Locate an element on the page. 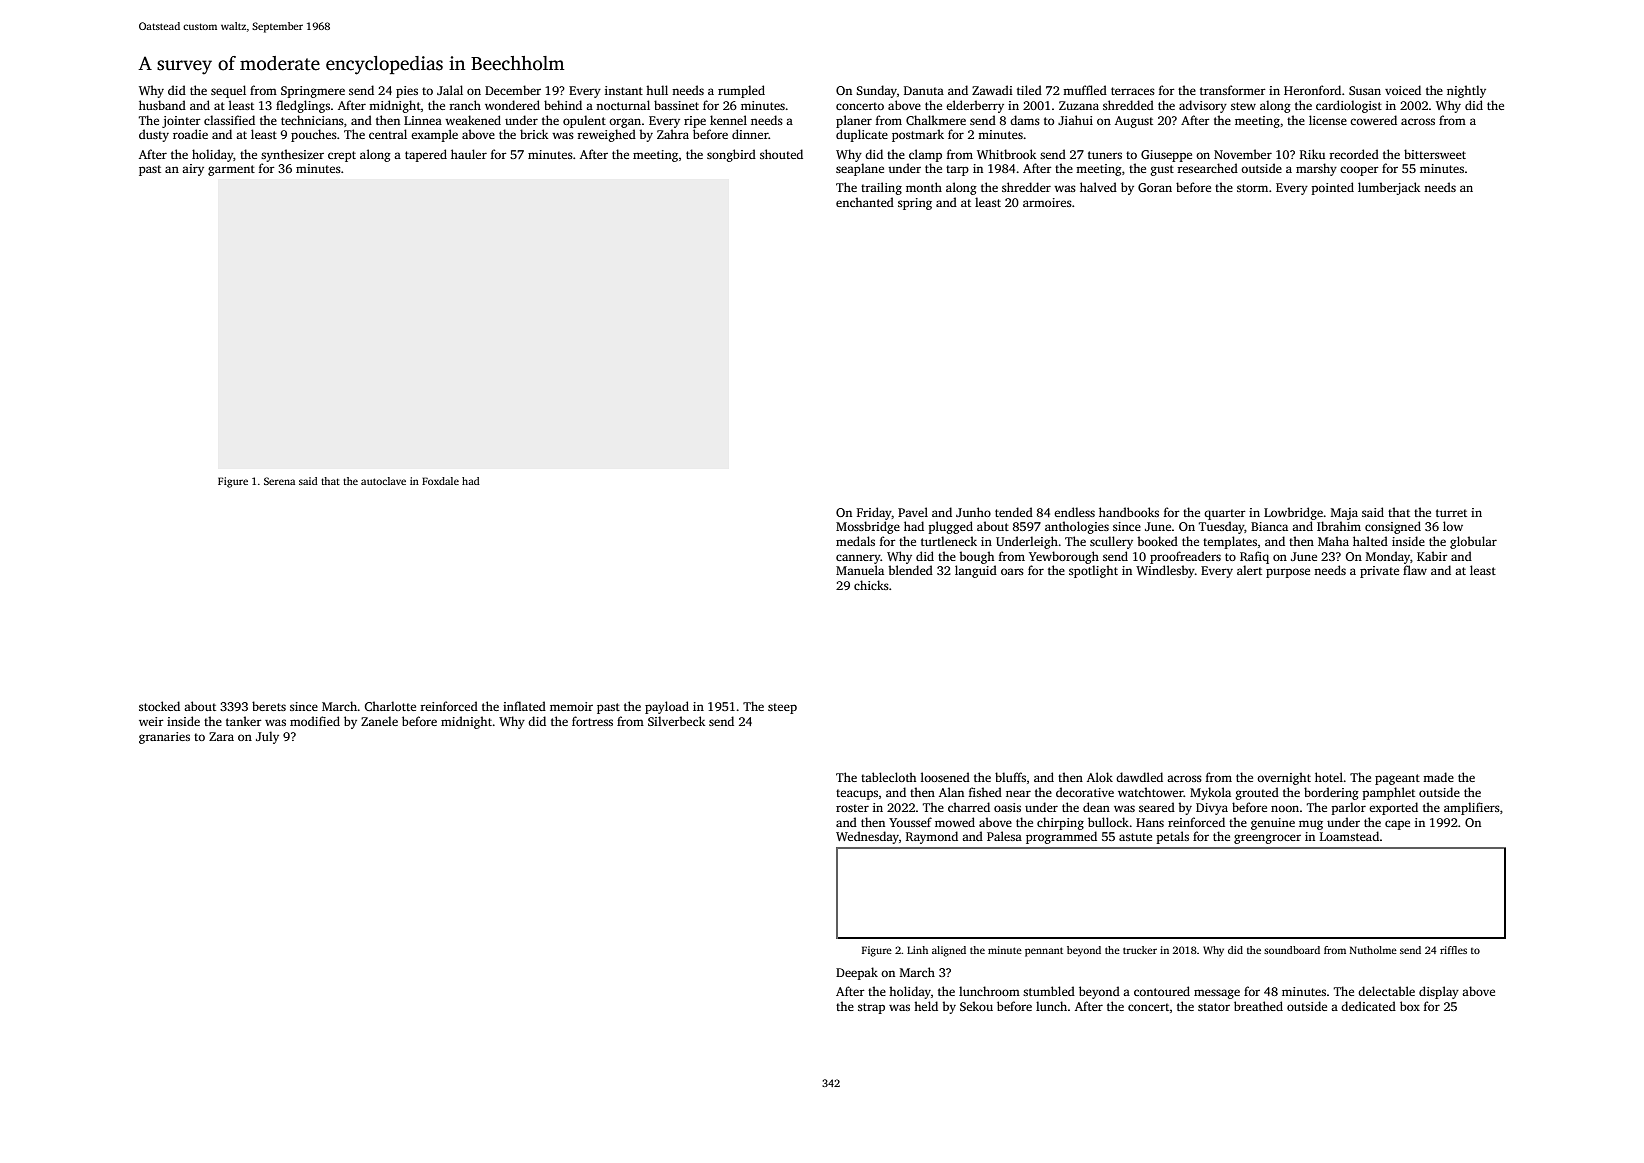  Friday is located at coordinates (874, 513).
